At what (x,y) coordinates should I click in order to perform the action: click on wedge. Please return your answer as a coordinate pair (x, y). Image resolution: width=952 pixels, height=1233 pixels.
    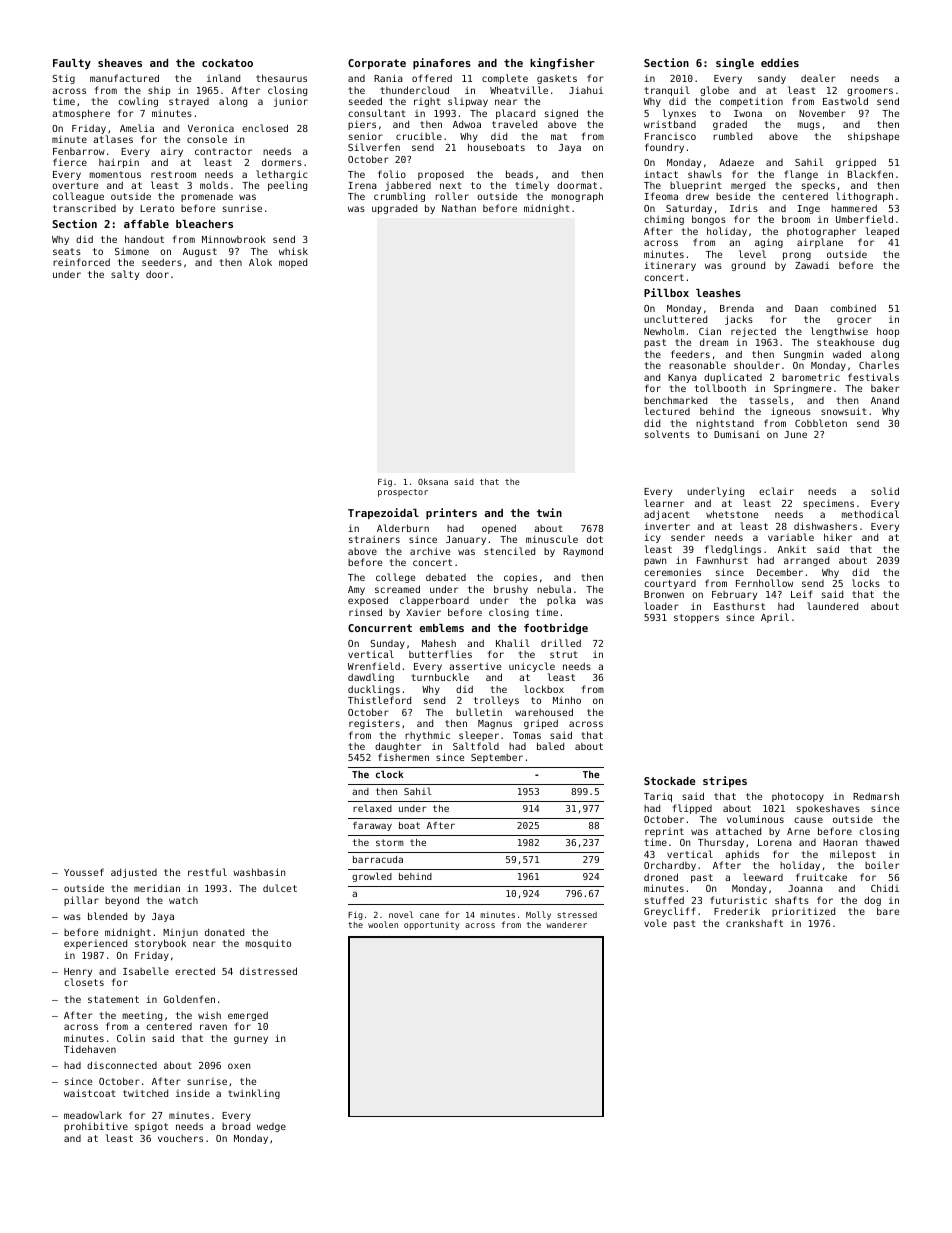
    Looking at the image, I should click on (271, 1127).
